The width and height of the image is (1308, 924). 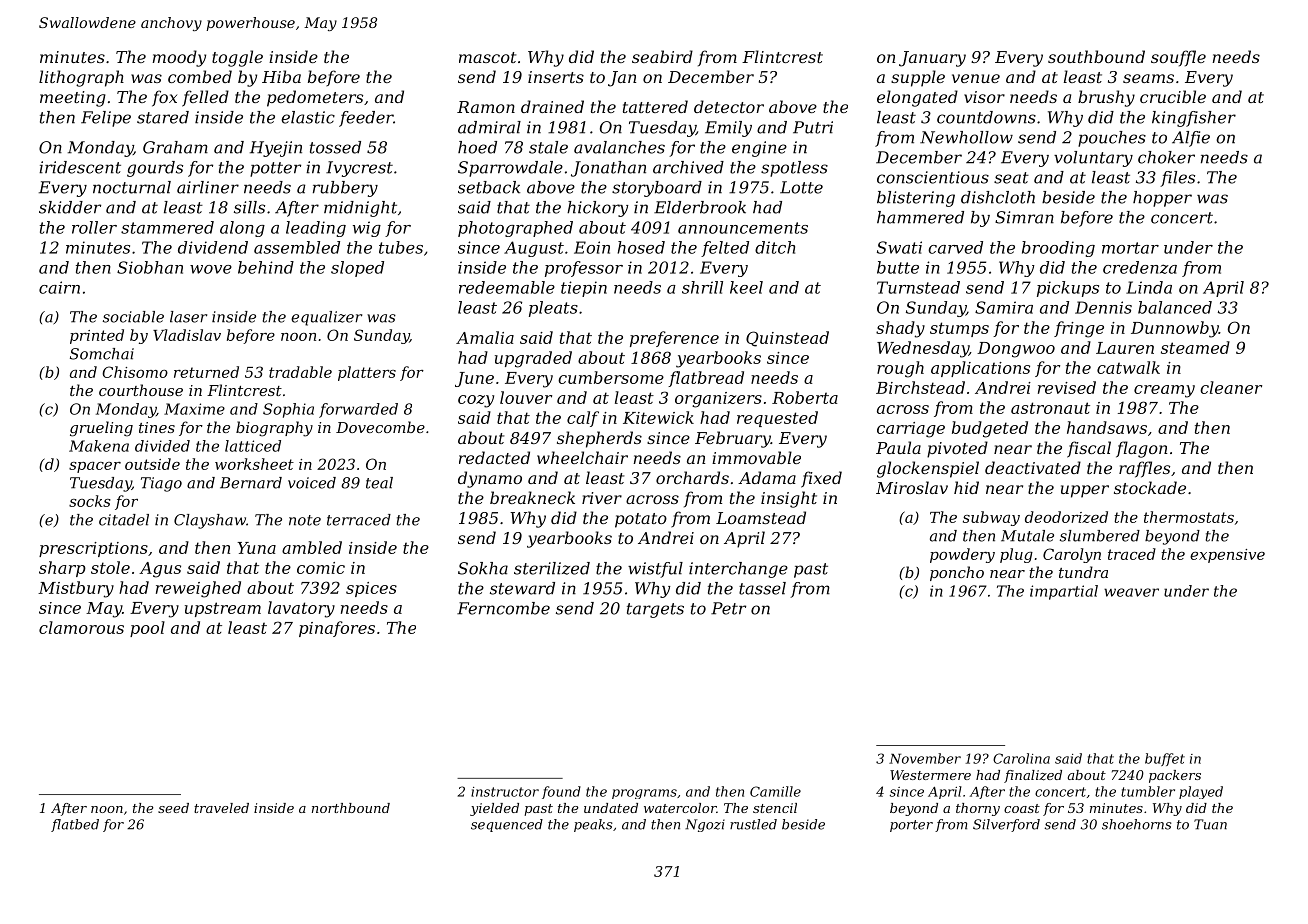 I want to click on cumbersome, so click(x=611, y=377).
